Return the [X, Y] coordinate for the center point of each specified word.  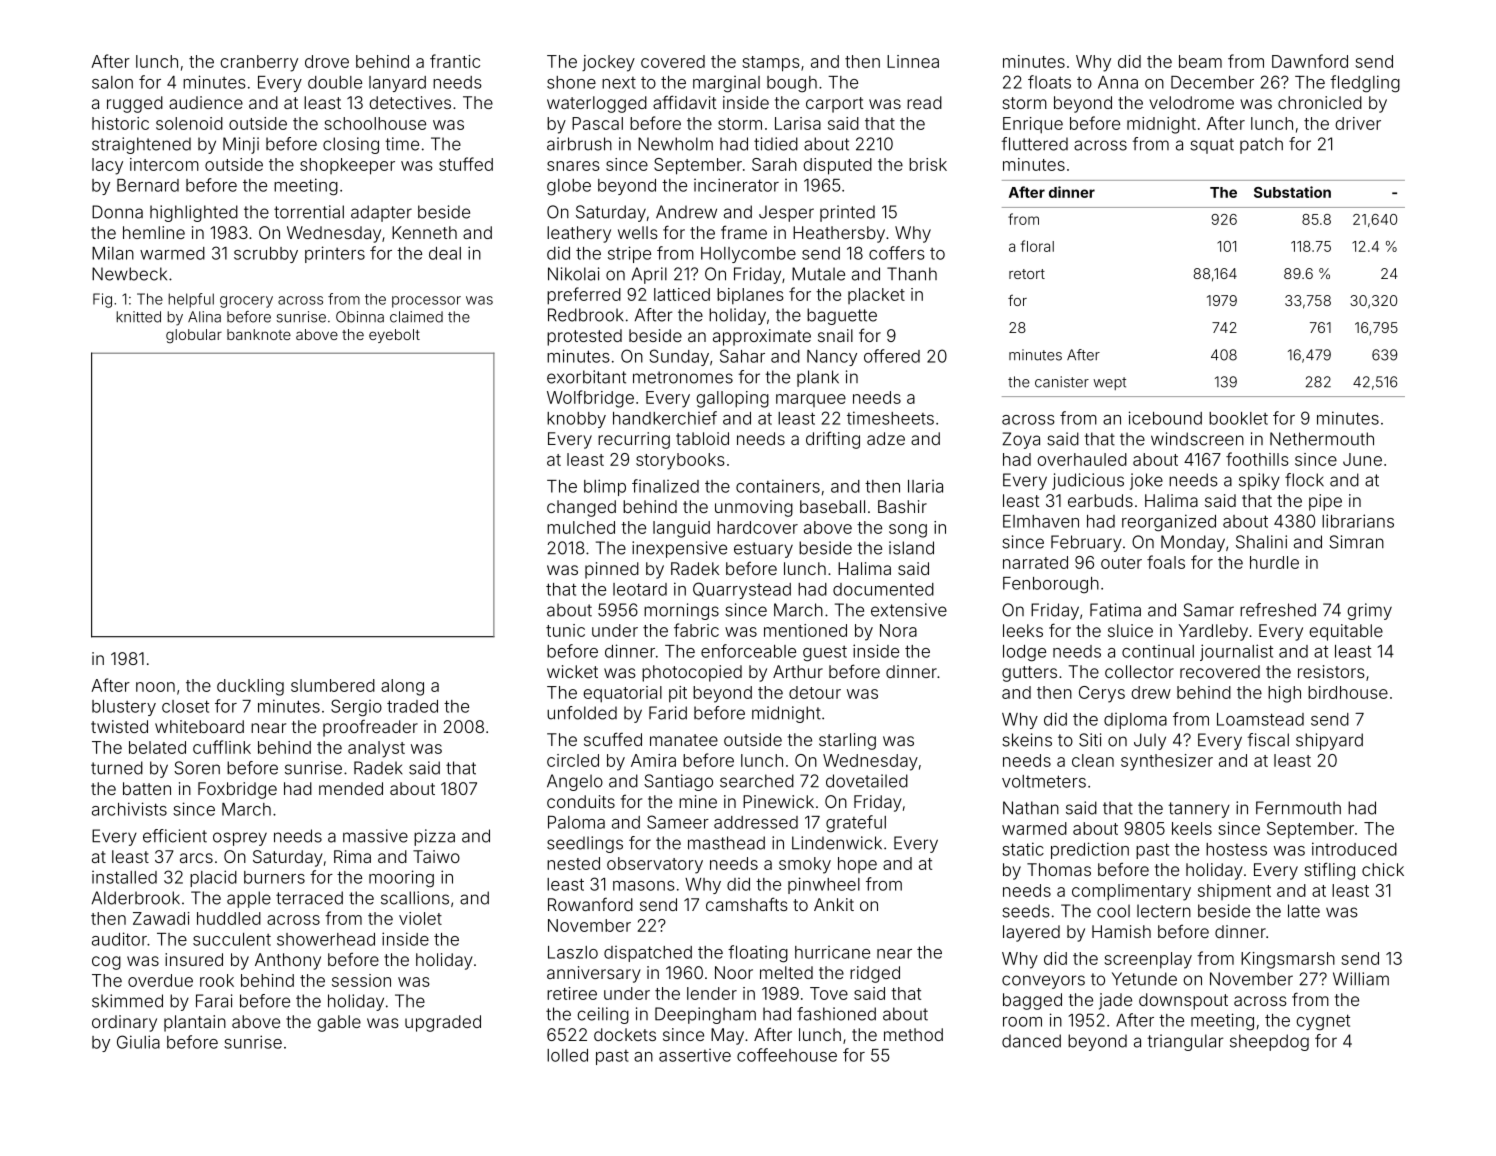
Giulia [138, 1042]
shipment [1234, 892]
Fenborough [1051, 585]
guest [825, 654]
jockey [608, 63]
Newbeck [129, 274]
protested [584, 337]
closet [185, 706]
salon [112, 82]
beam [1200, 61]
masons [644, 886]
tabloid [702, 438]
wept [1109, 383]
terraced [309, 898]
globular [194, 336]
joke [1146, 481]
